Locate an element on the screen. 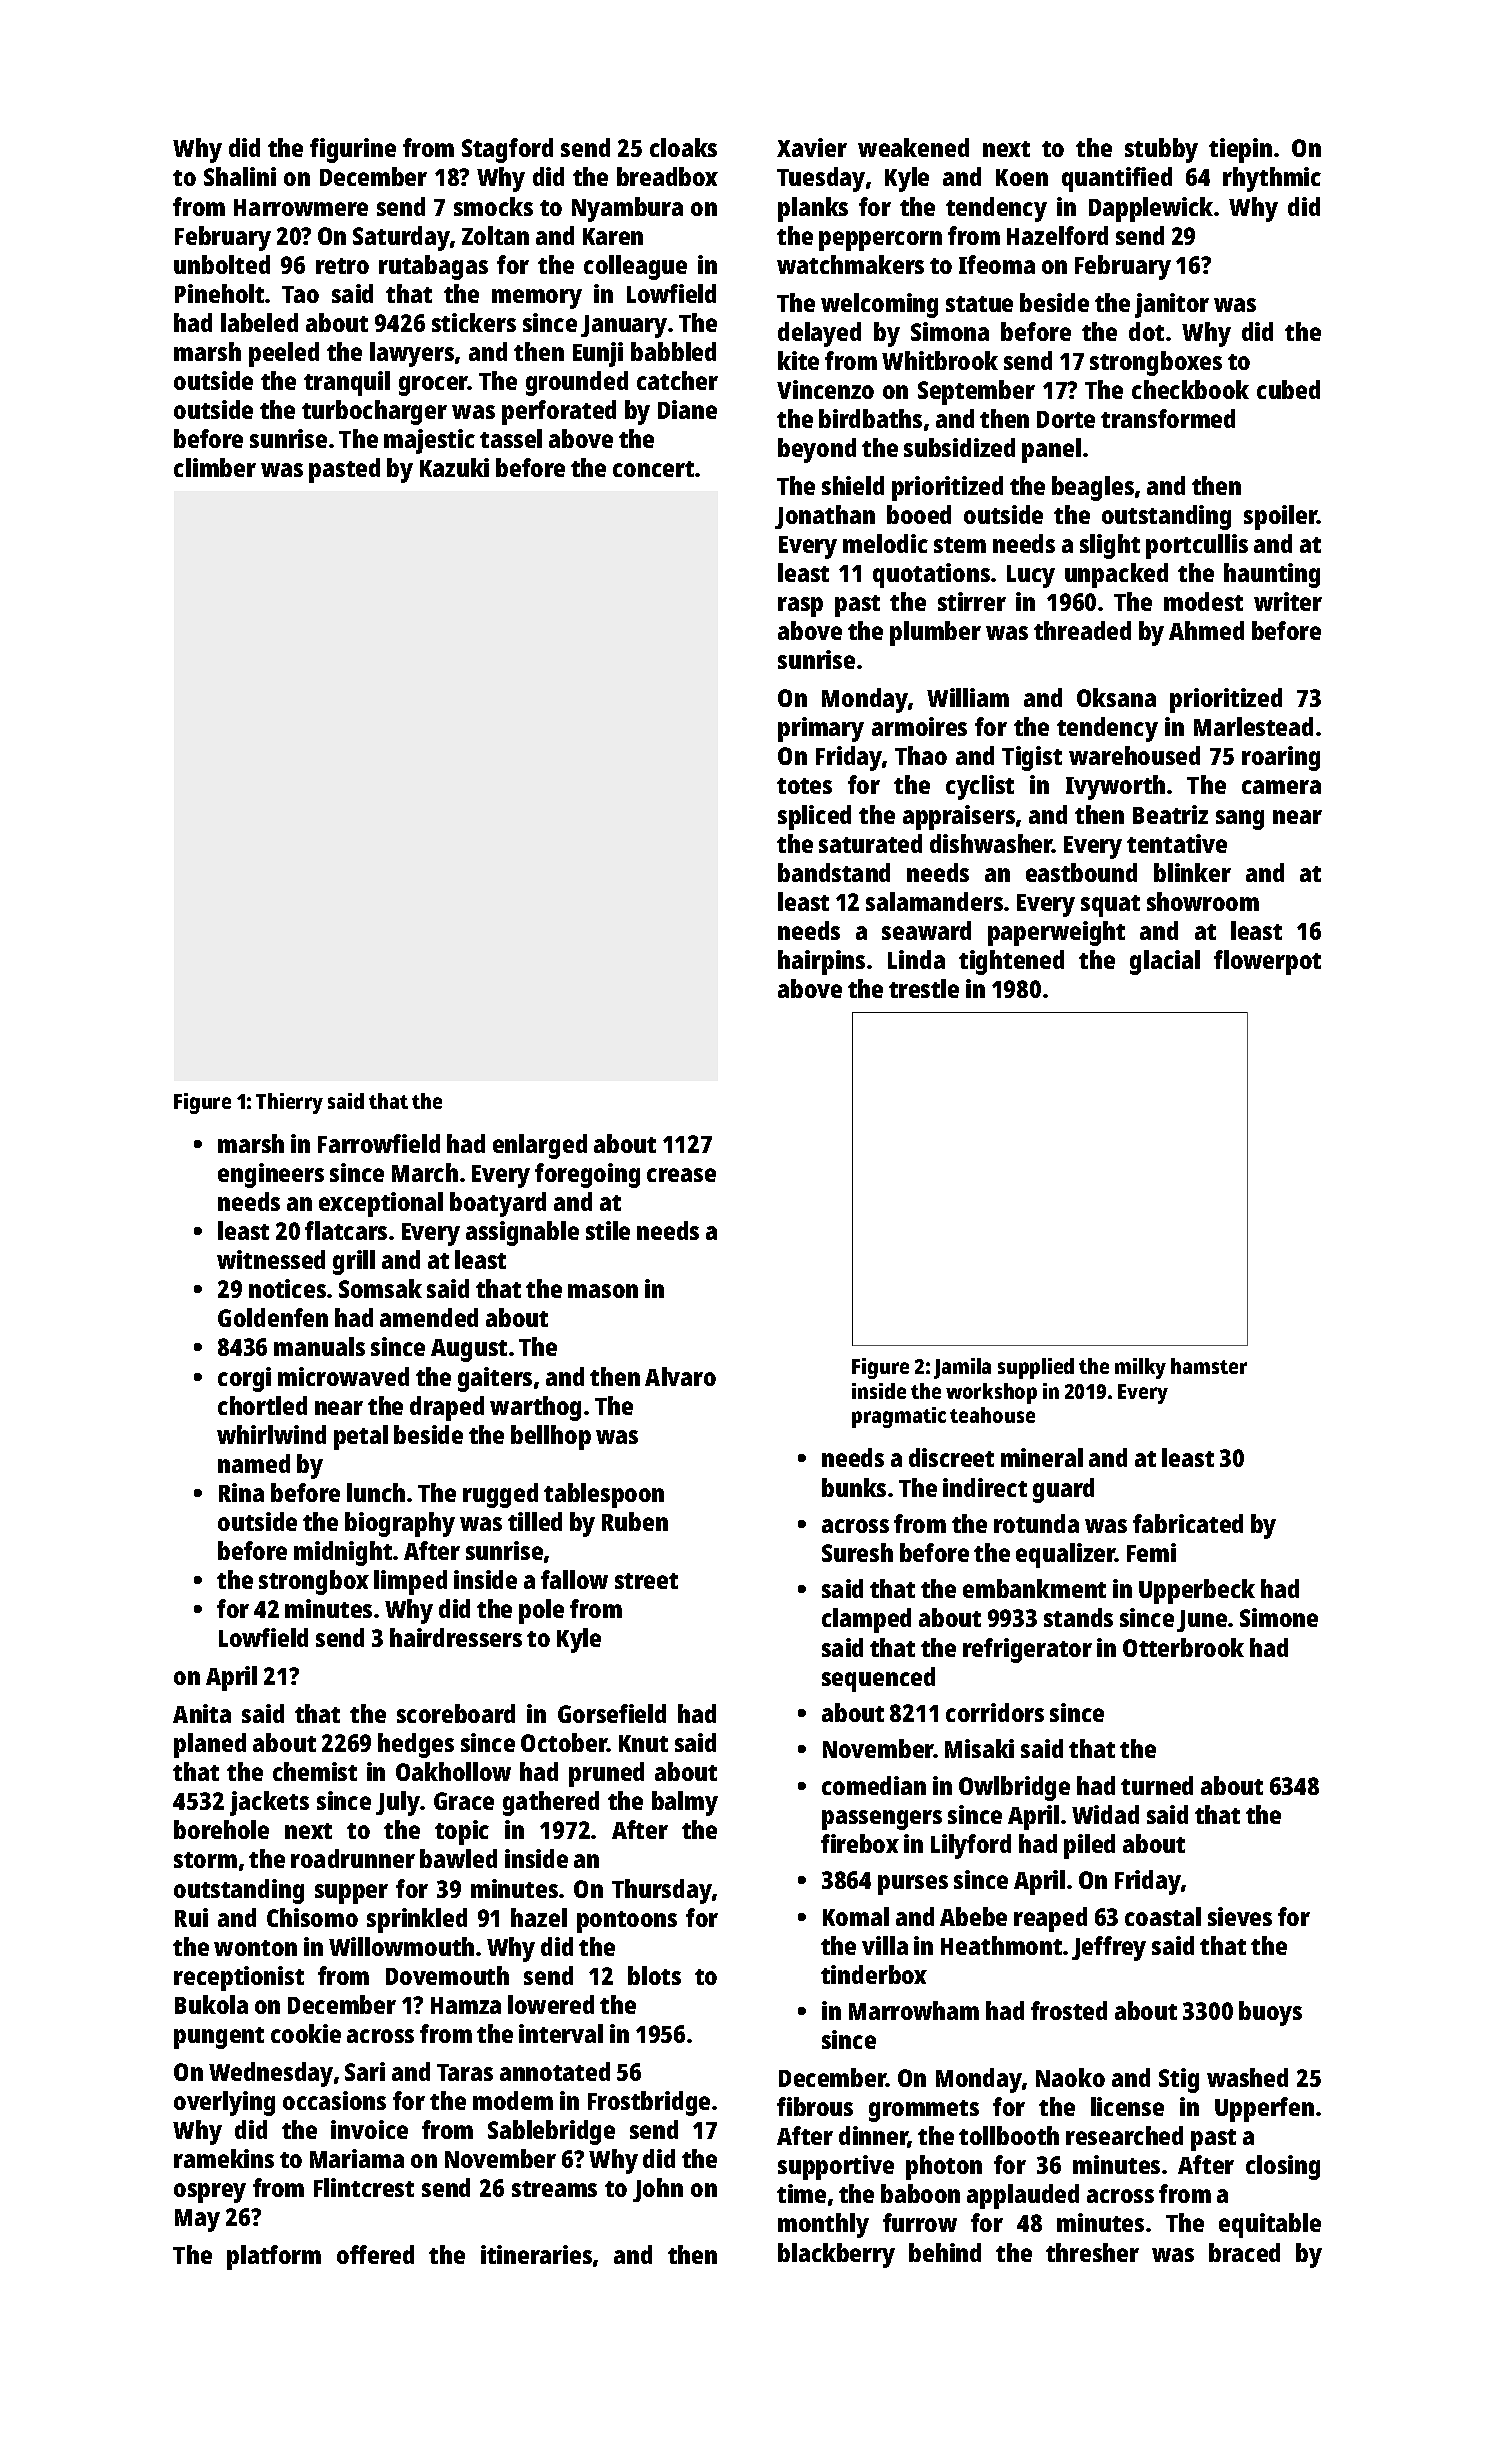 The width and height of the screenshot is (1496, 2464). Frostbridge is located at coordinates (649, 2103).
